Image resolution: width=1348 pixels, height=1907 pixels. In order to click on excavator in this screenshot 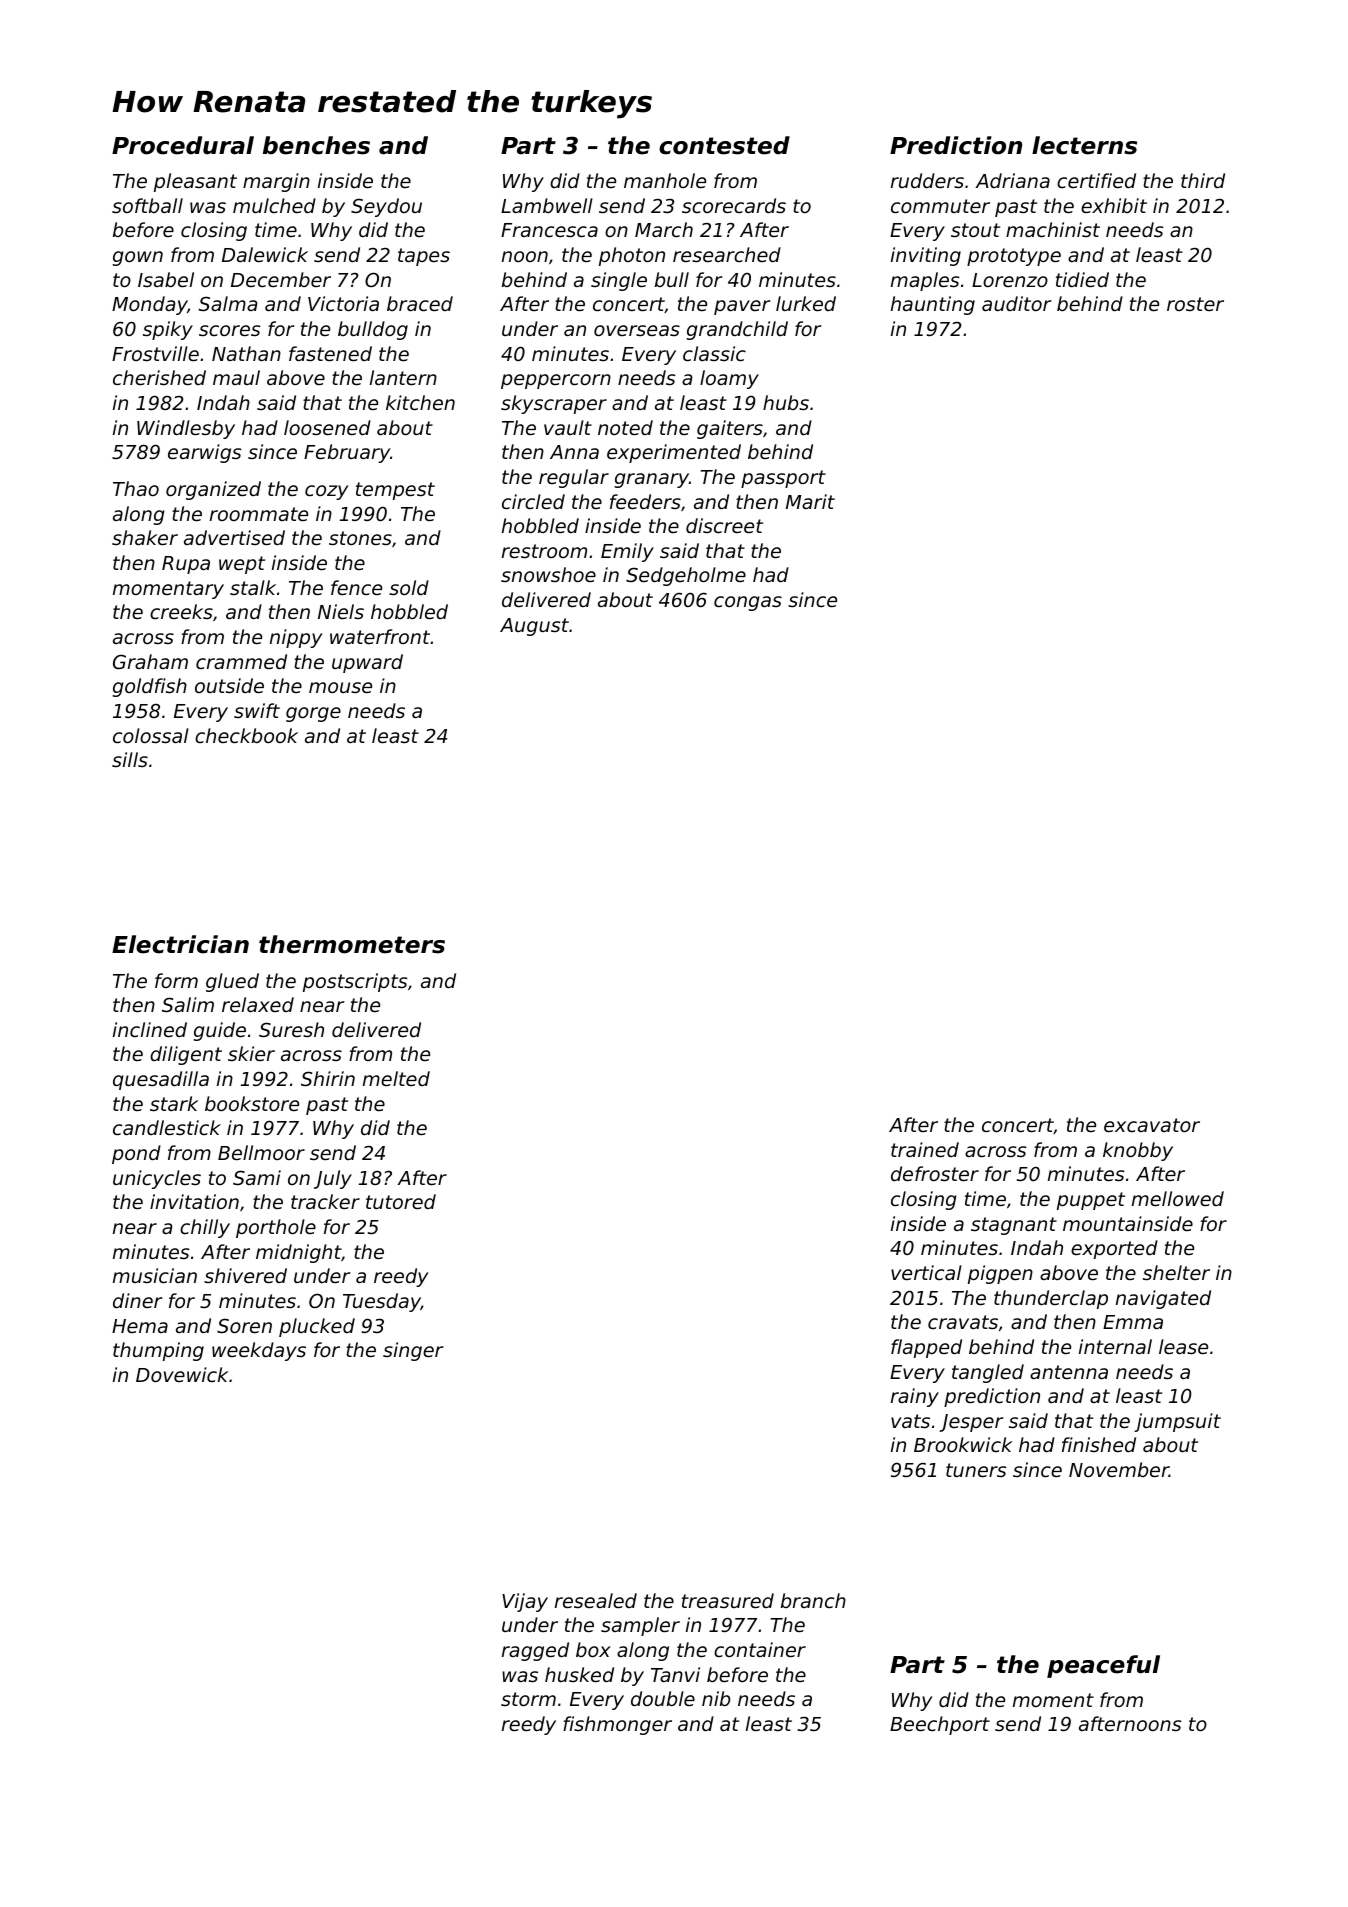, I will do `click(1152, 1125)`.
